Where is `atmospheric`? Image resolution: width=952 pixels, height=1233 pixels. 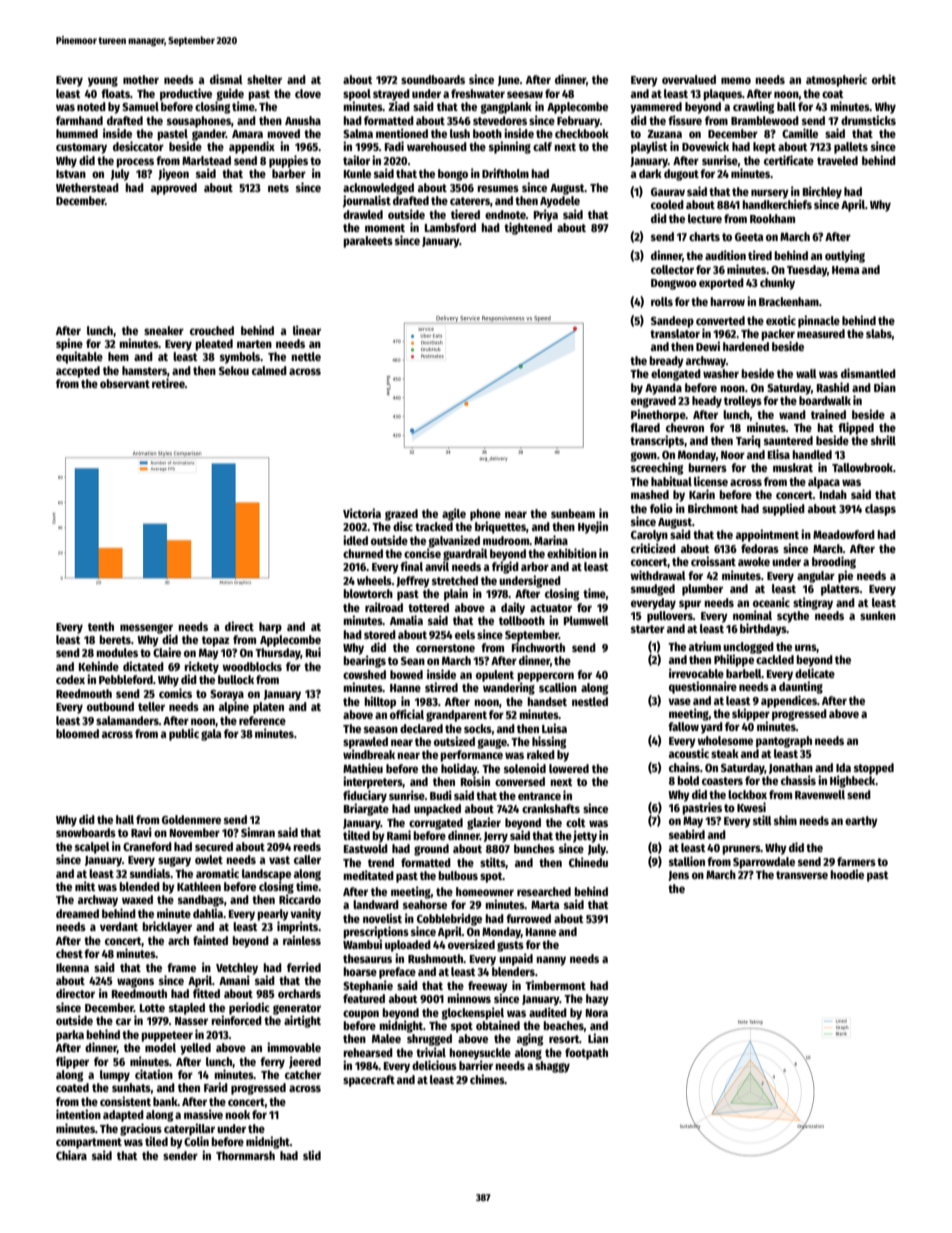
atmospheric is located at coordinates (836, 80).
